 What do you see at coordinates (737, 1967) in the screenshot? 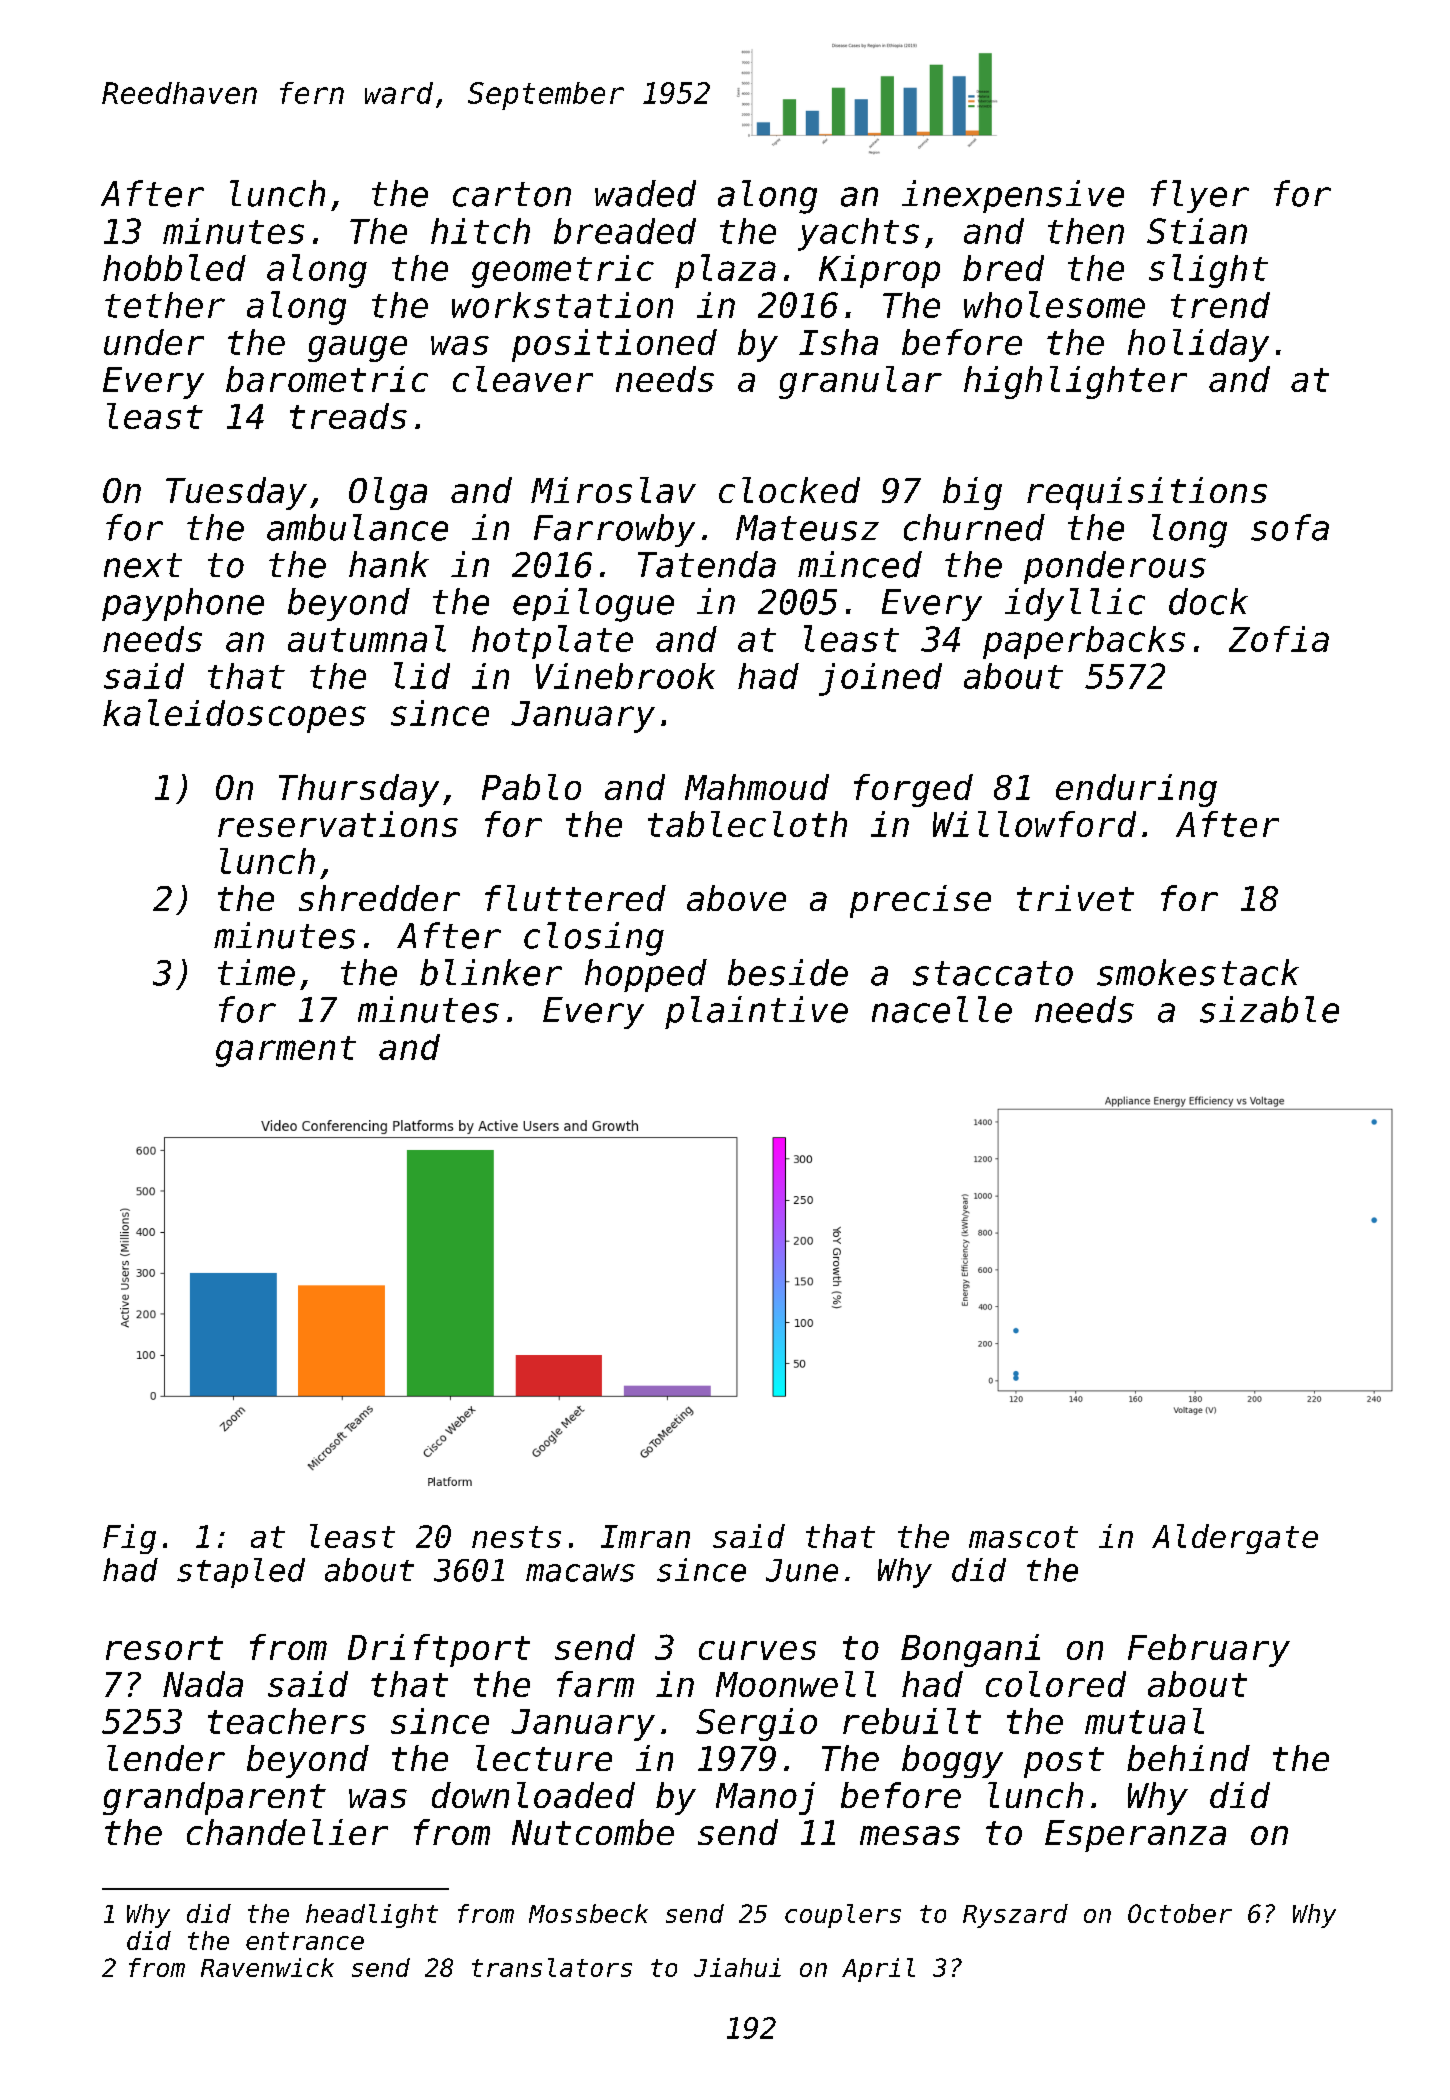
I see `Jiahui` at bounding box center [737, 1967].
